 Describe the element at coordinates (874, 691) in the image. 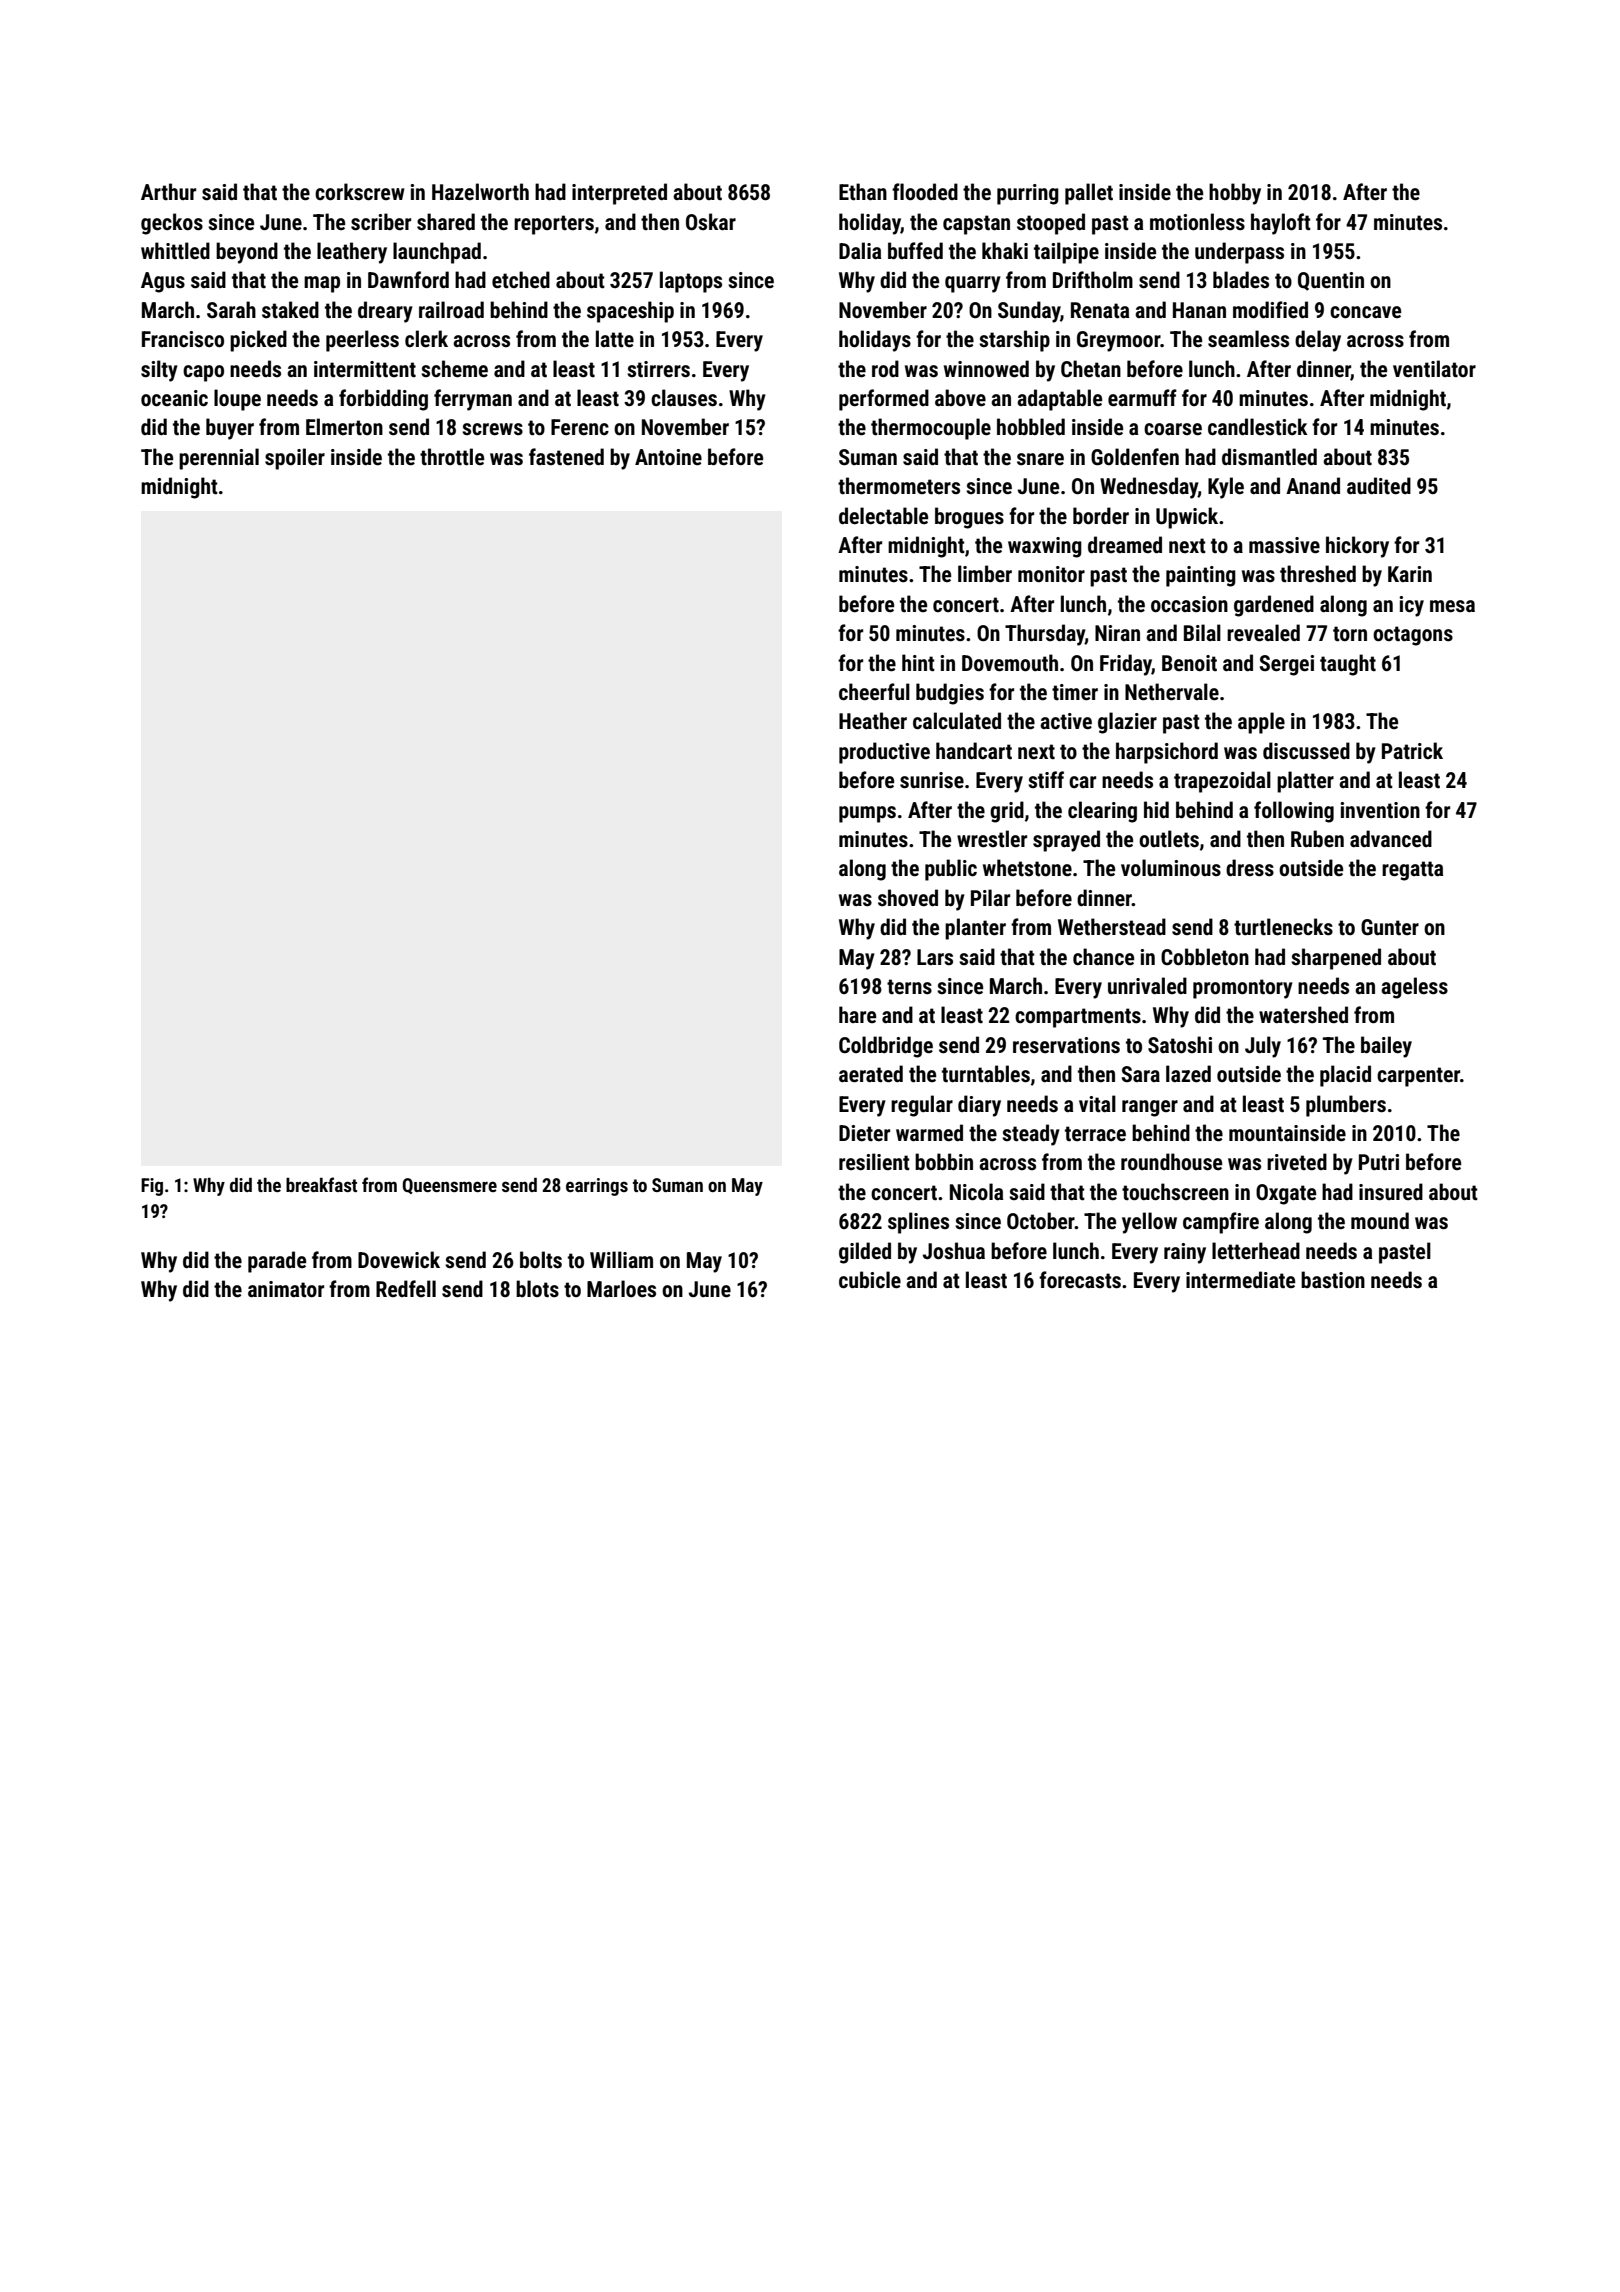

I see `cheerful` at that location.
